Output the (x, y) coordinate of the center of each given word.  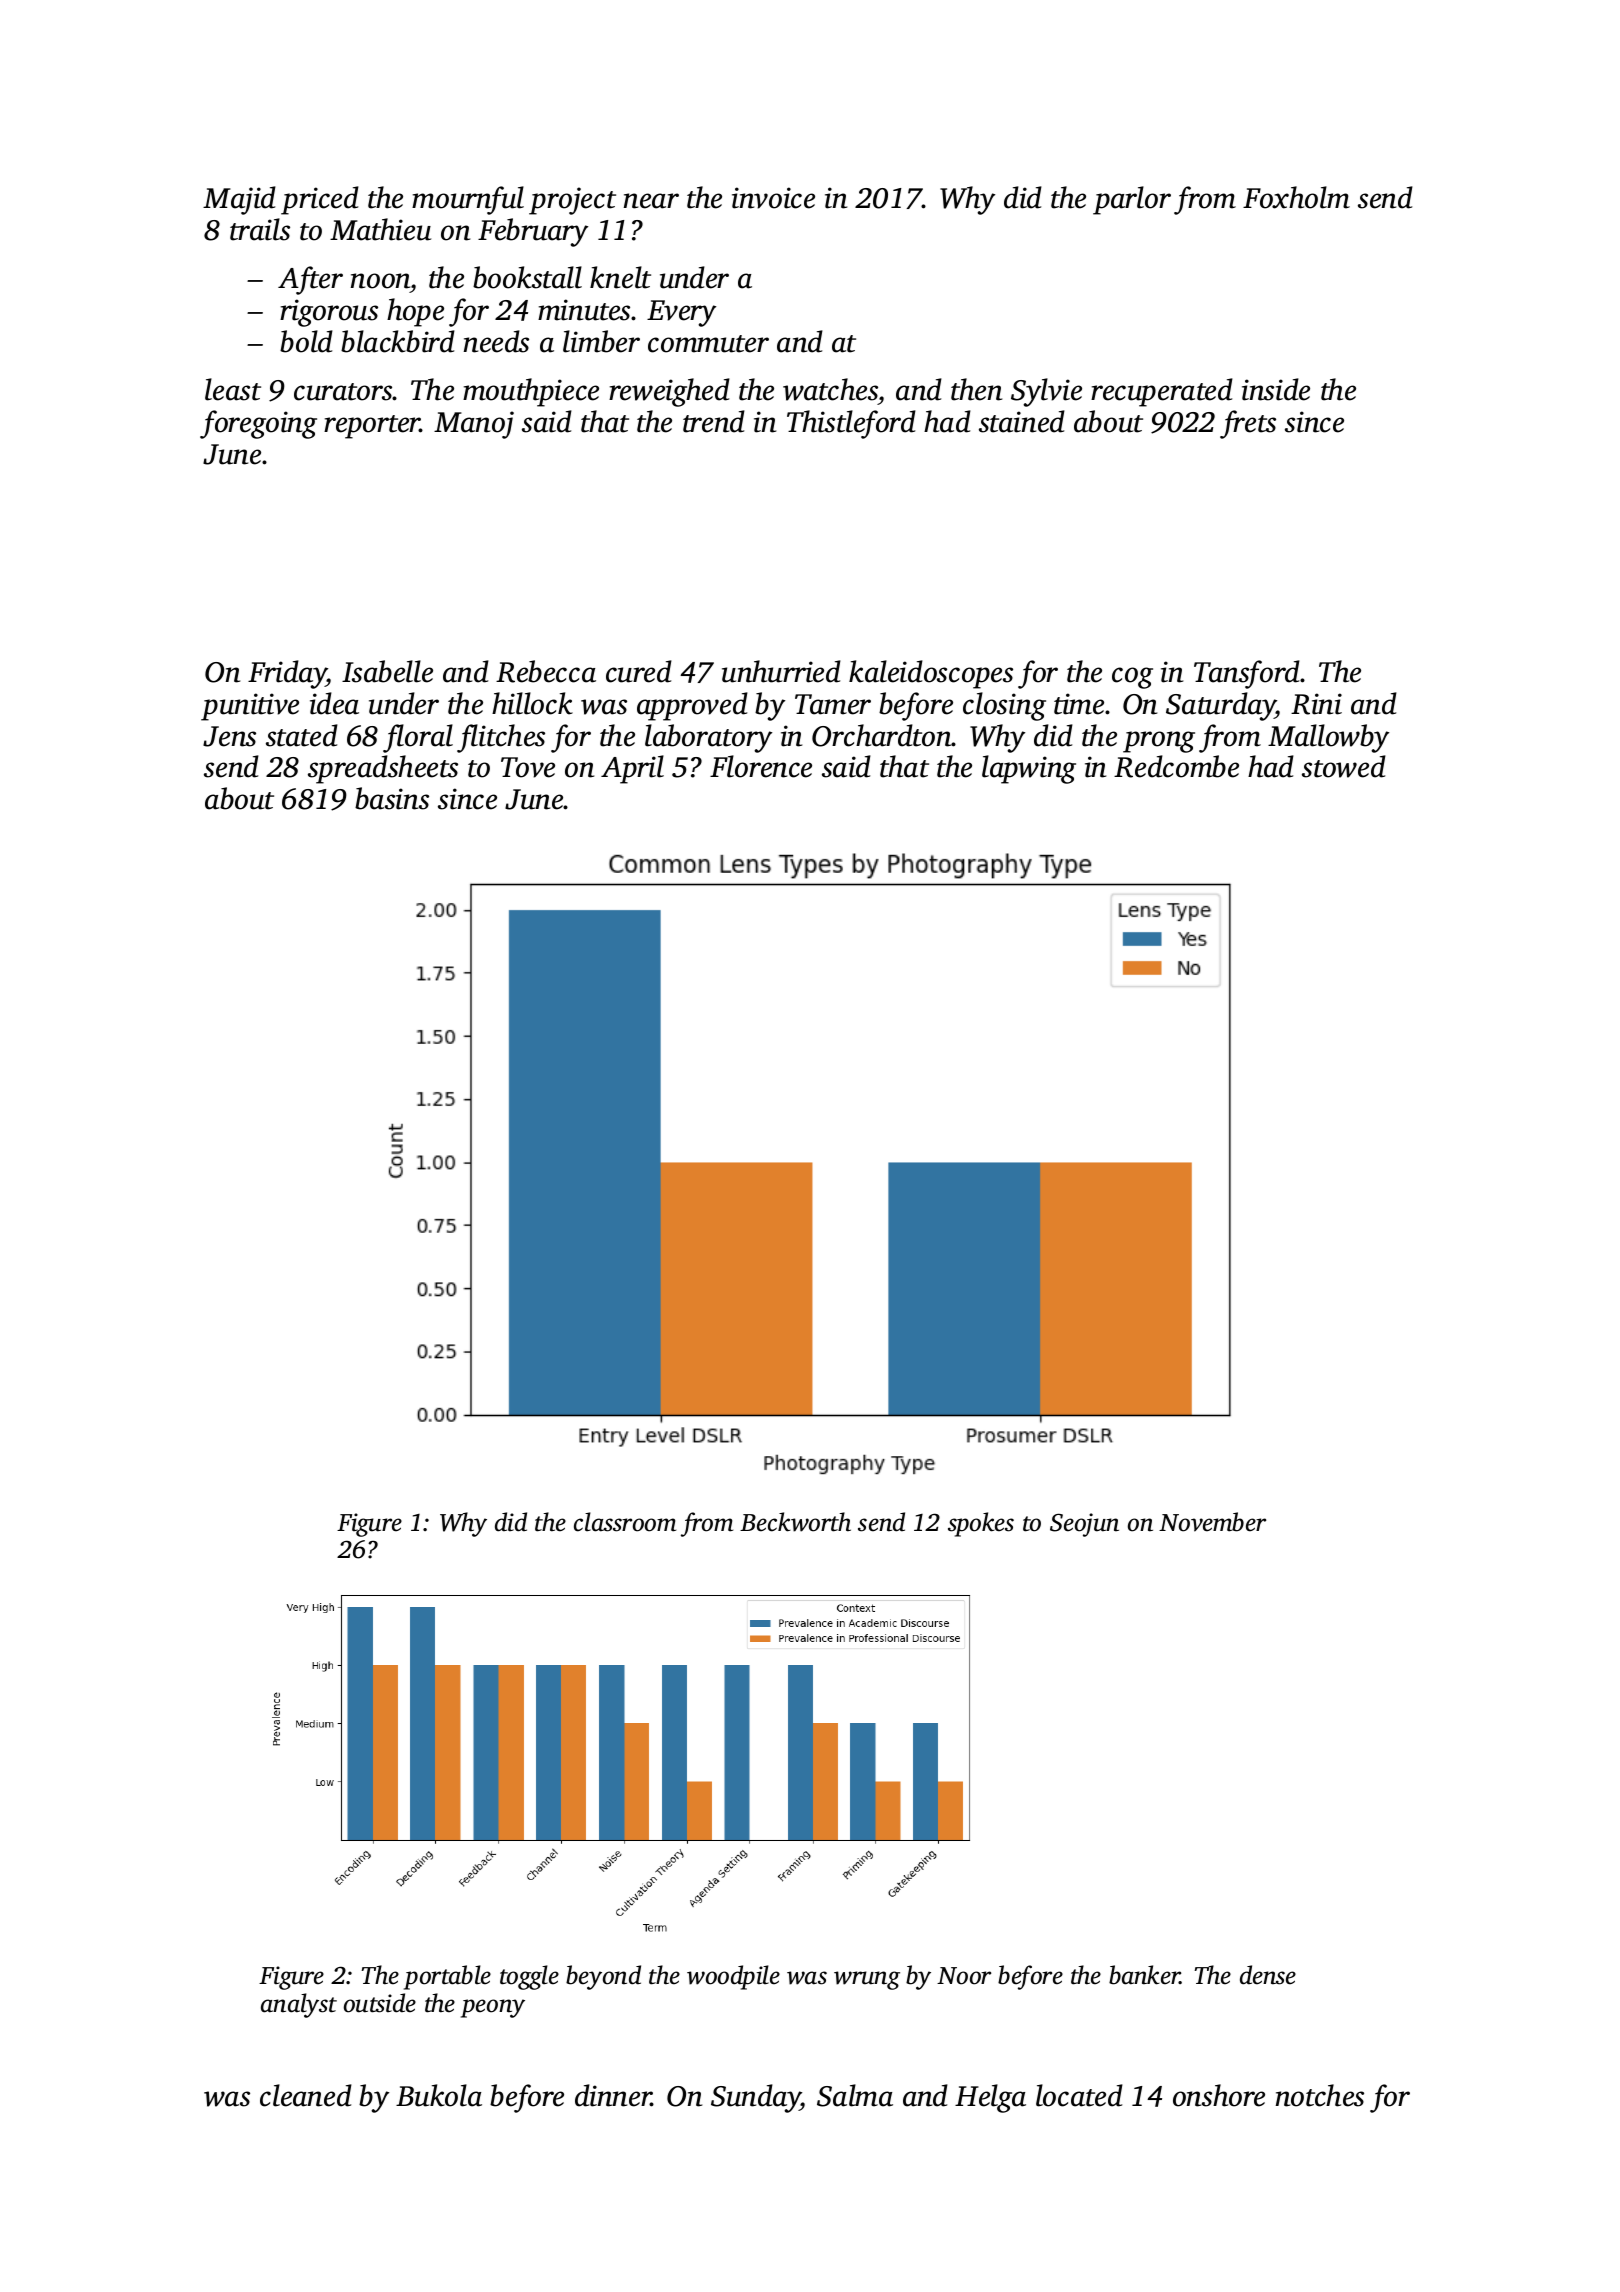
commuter (708, 344)
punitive (250, 707)
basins (392, 798)
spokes (981, 1524)
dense (1268, 1975)
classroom (625, 1522)
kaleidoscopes (931, 674)
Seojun (1084, 1525)
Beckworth (795, 1522)
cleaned (306, 2095)
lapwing (1029, 769)
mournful (468, 200)
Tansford (1247, 674)
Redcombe (1176, 766)
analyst (299, 2005)
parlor (1132, 200)
